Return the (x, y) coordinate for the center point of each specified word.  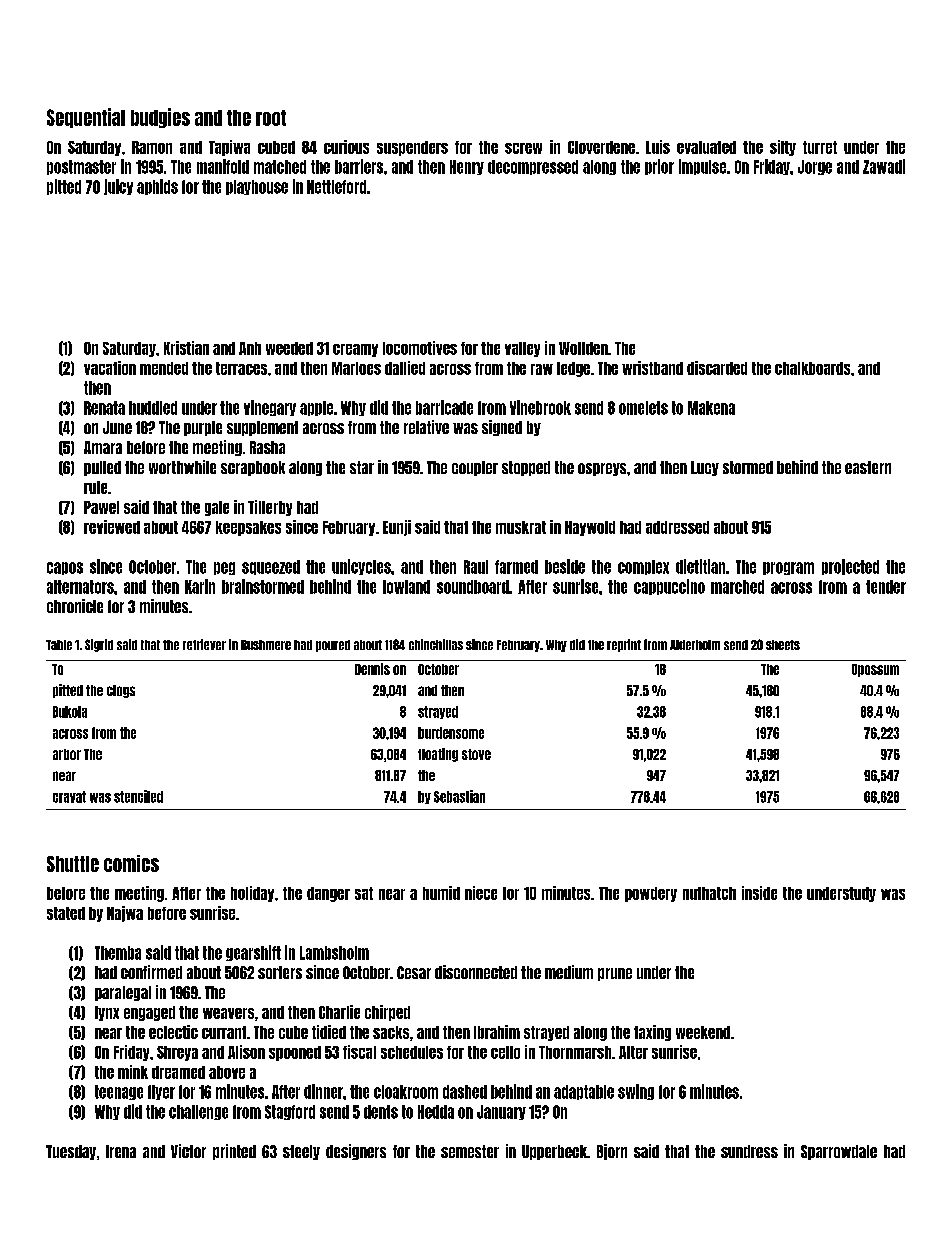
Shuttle (73, 864)
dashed (465, 1092)
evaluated (706, 147)
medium (569, 972)
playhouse (257, 187)
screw (523, 148)
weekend (703, 1032)
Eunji (397, 528)
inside (759, 893)
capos (65, 568)
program (788, 568)
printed (234, 1152)
